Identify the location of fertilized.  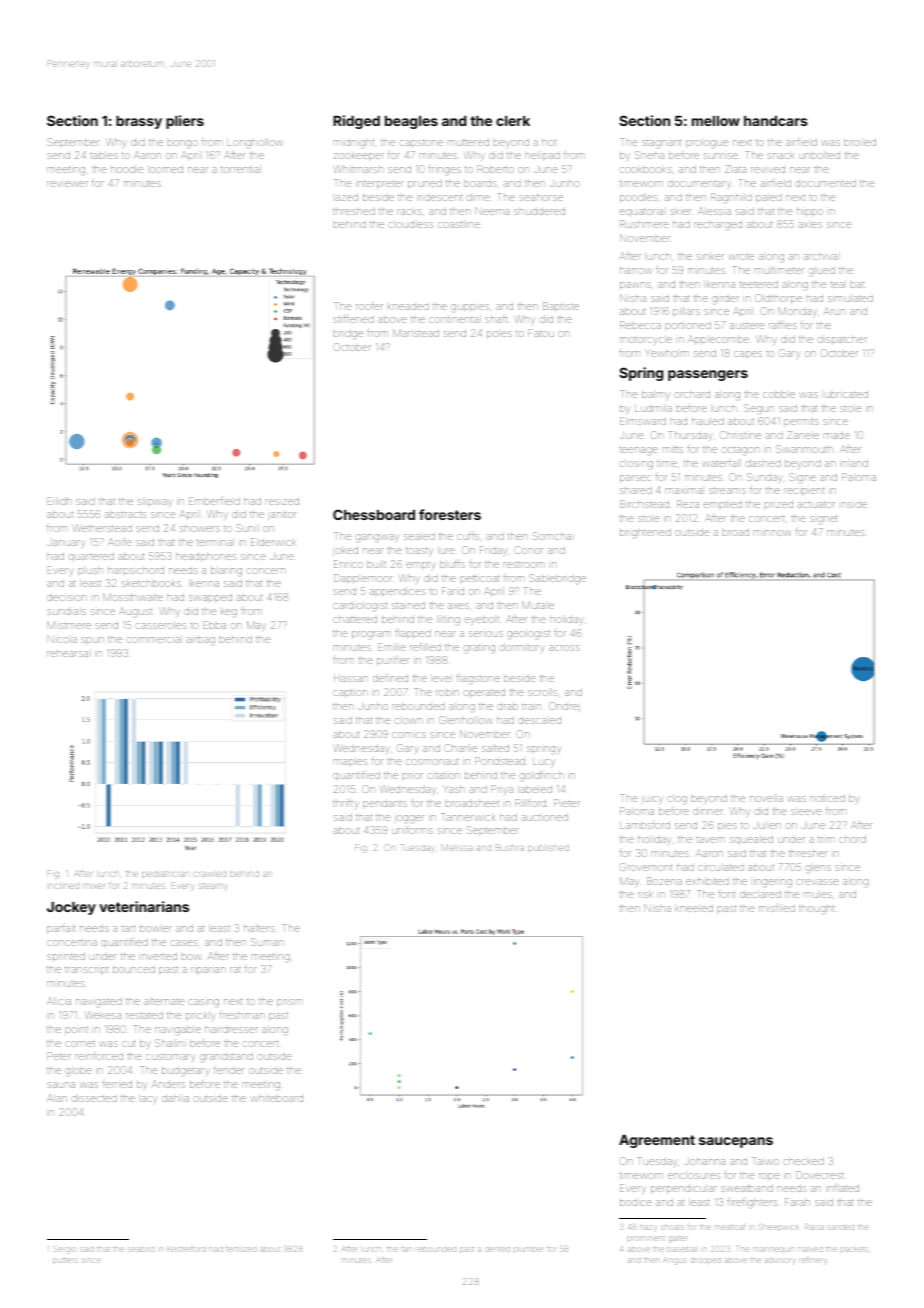
(241, 1249).
